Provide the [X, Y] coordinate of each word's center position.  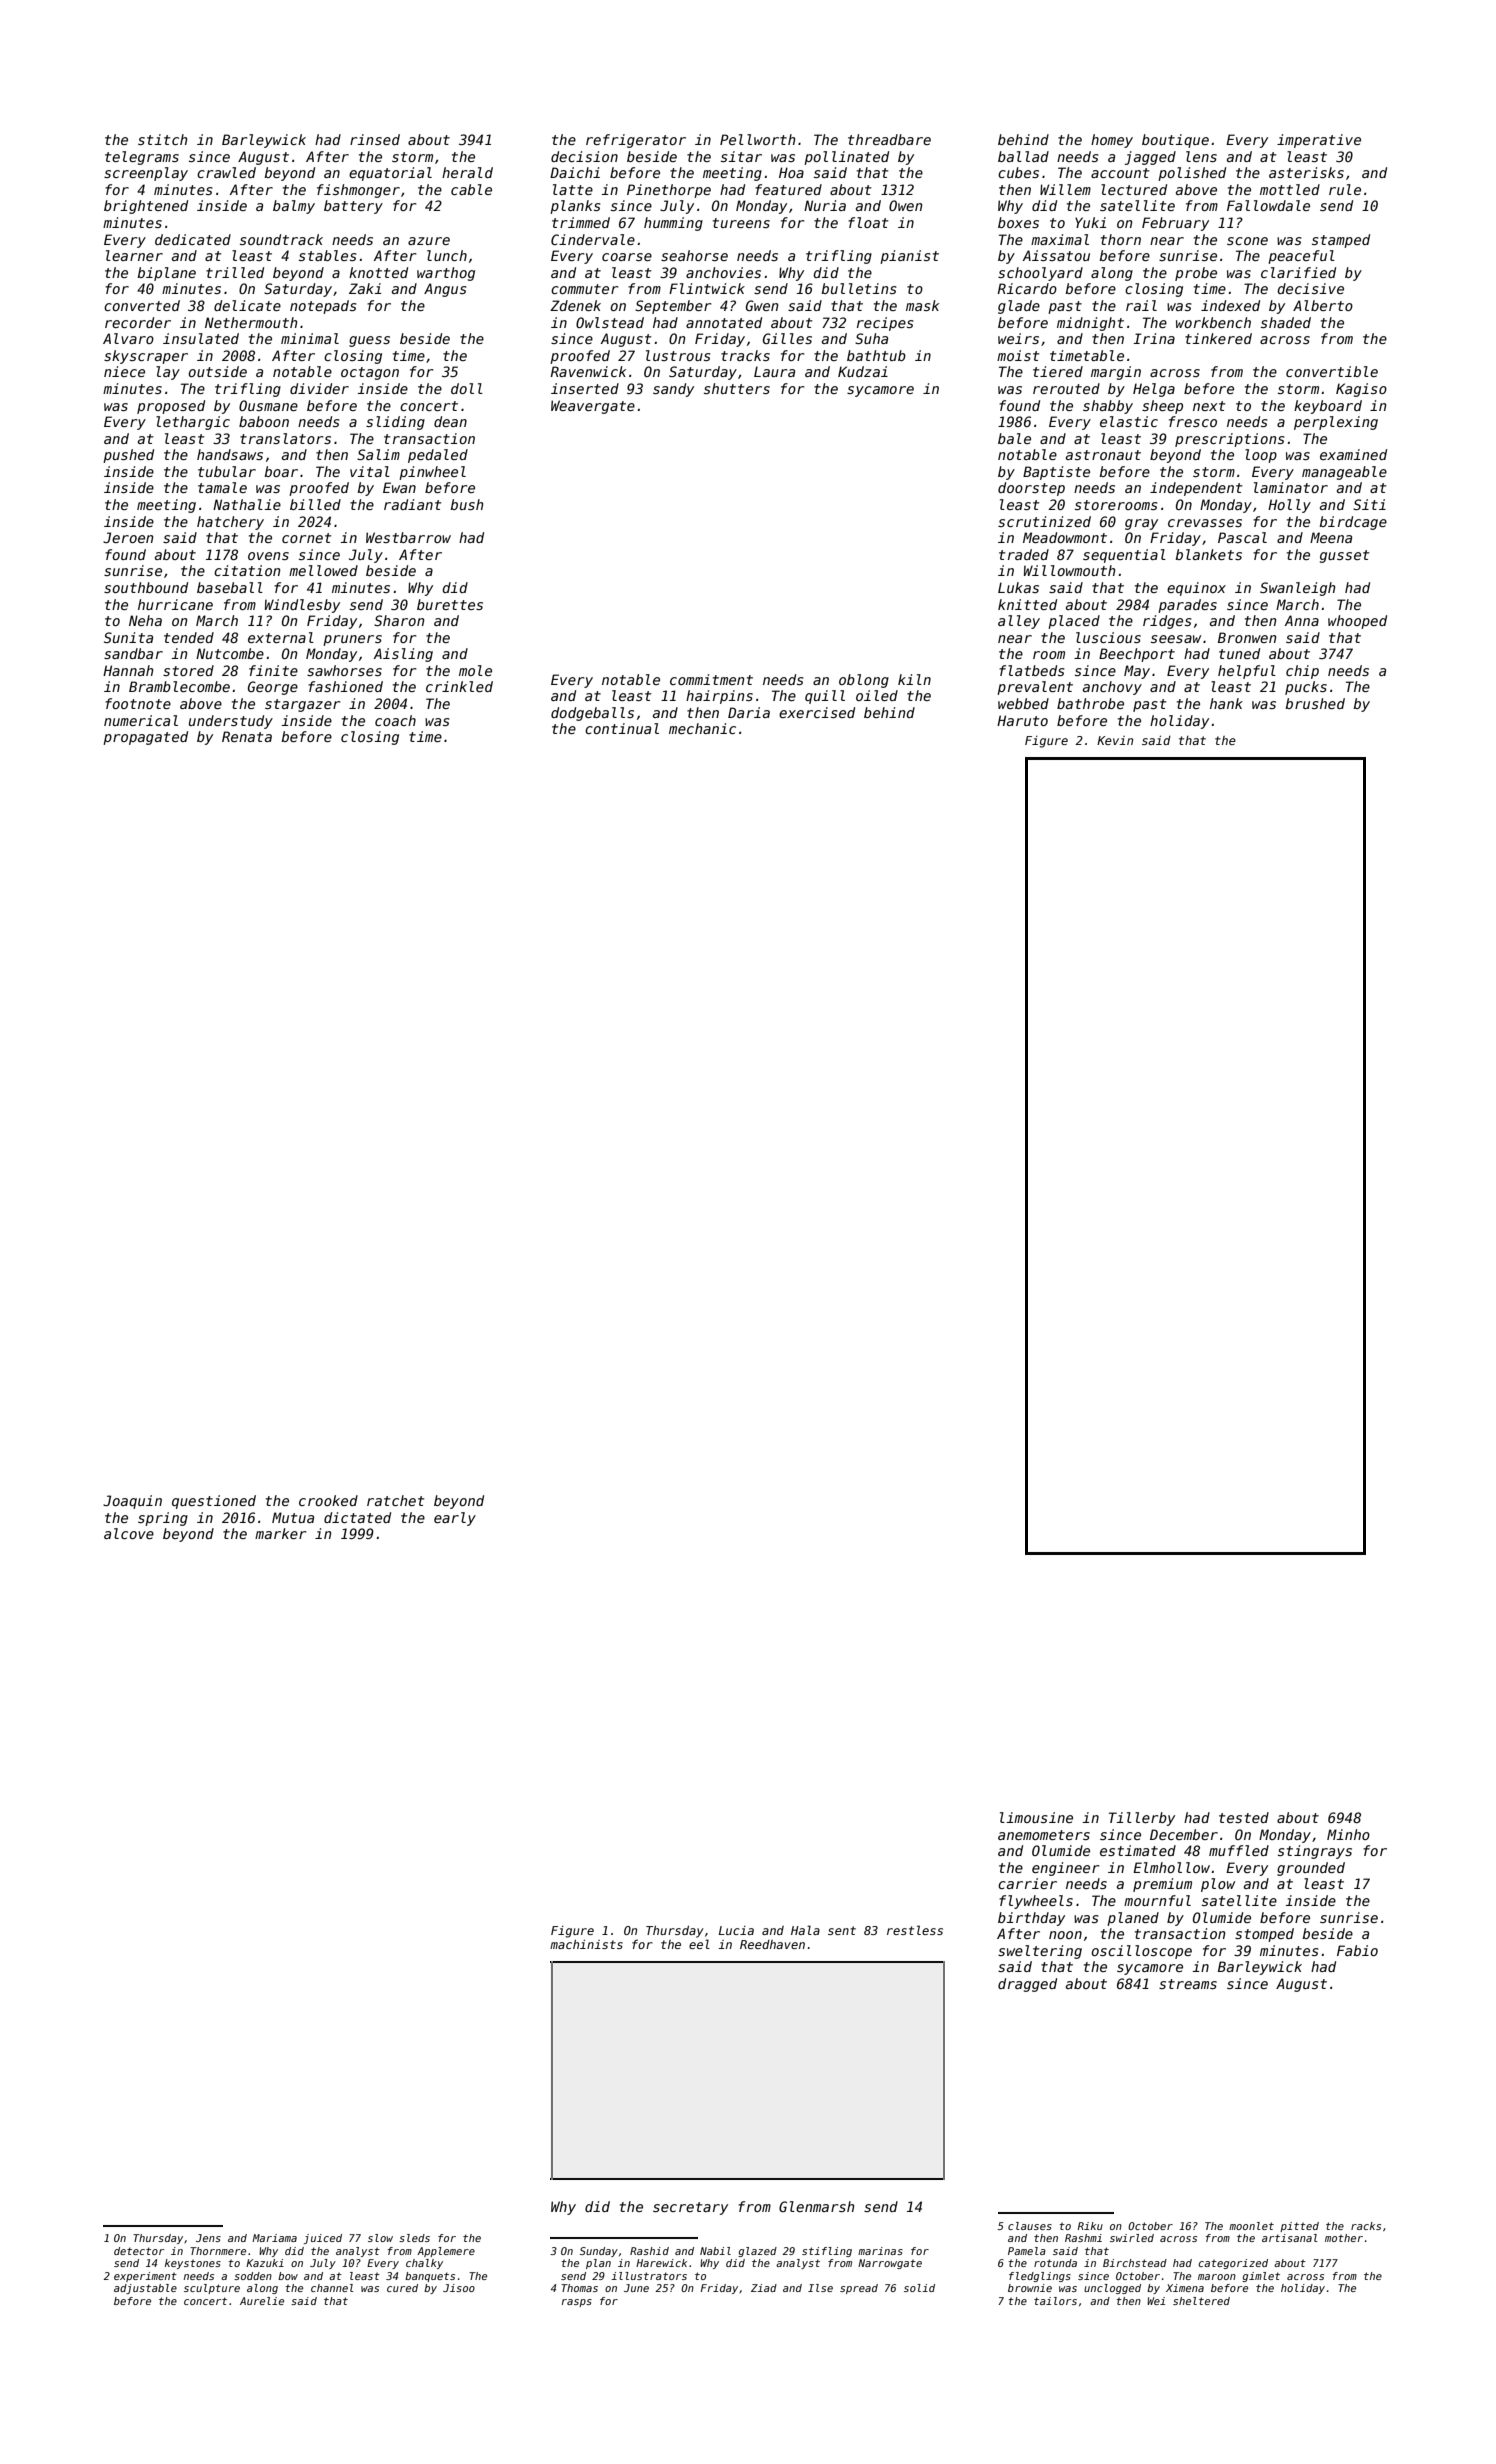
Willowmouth [1069, 570]
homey [1112, 141]
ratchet [396, 1500]
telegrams [142, 158]
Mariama [274, 2238]
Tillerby [1142, 1819]
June [636, 2288]
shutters [737, 388]
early [455, 1519]
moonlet [1251, 2226]
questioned [214, 1502]
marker [280, 1533]
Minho [1348, 1834]
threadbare [889, 139]
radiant [413, 504]
